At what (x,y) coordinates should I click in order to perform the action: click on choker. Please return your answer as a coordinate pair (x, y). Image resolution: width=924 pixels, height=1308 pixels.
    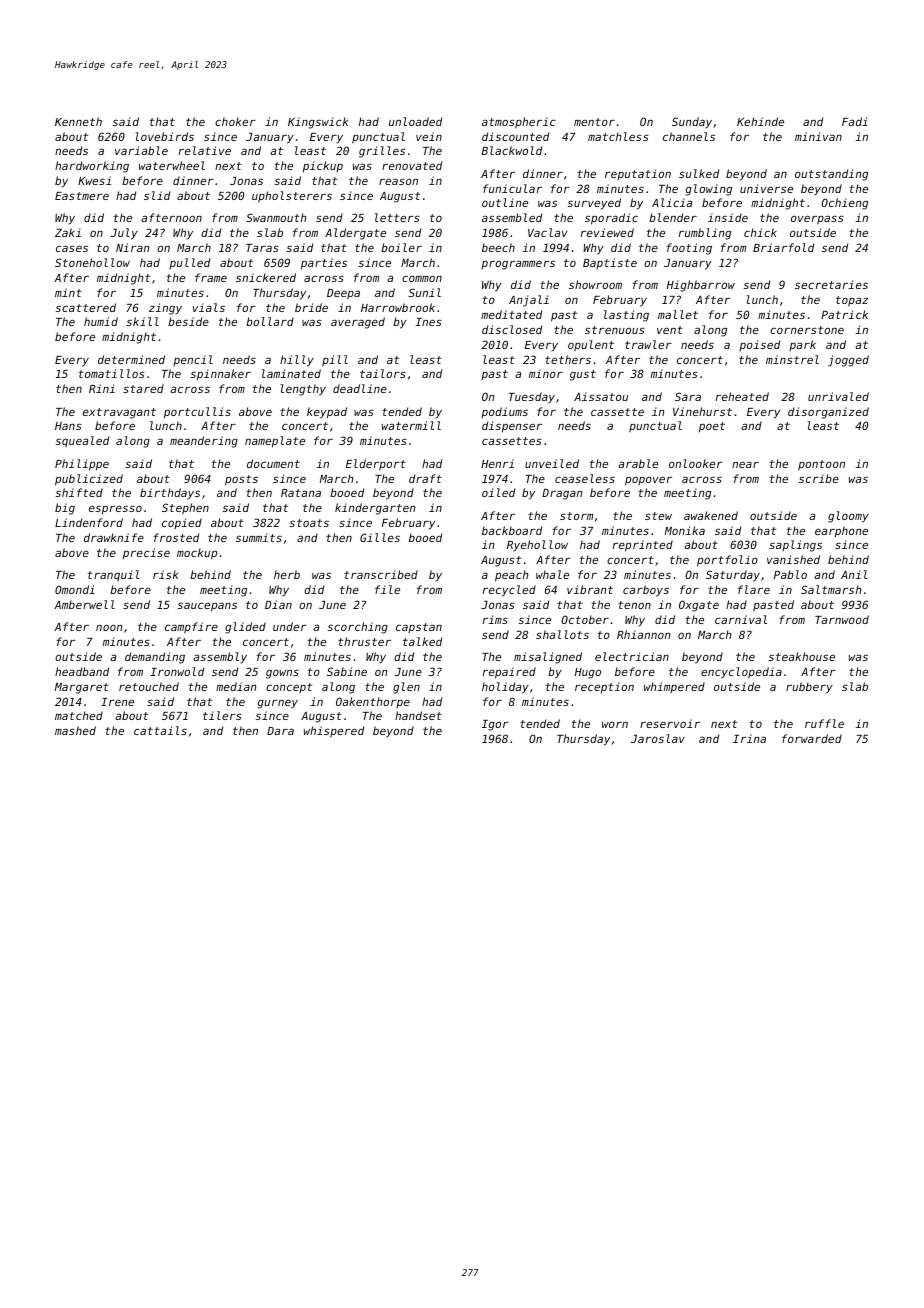
    Looking at the image, I should click on (235, 121).
